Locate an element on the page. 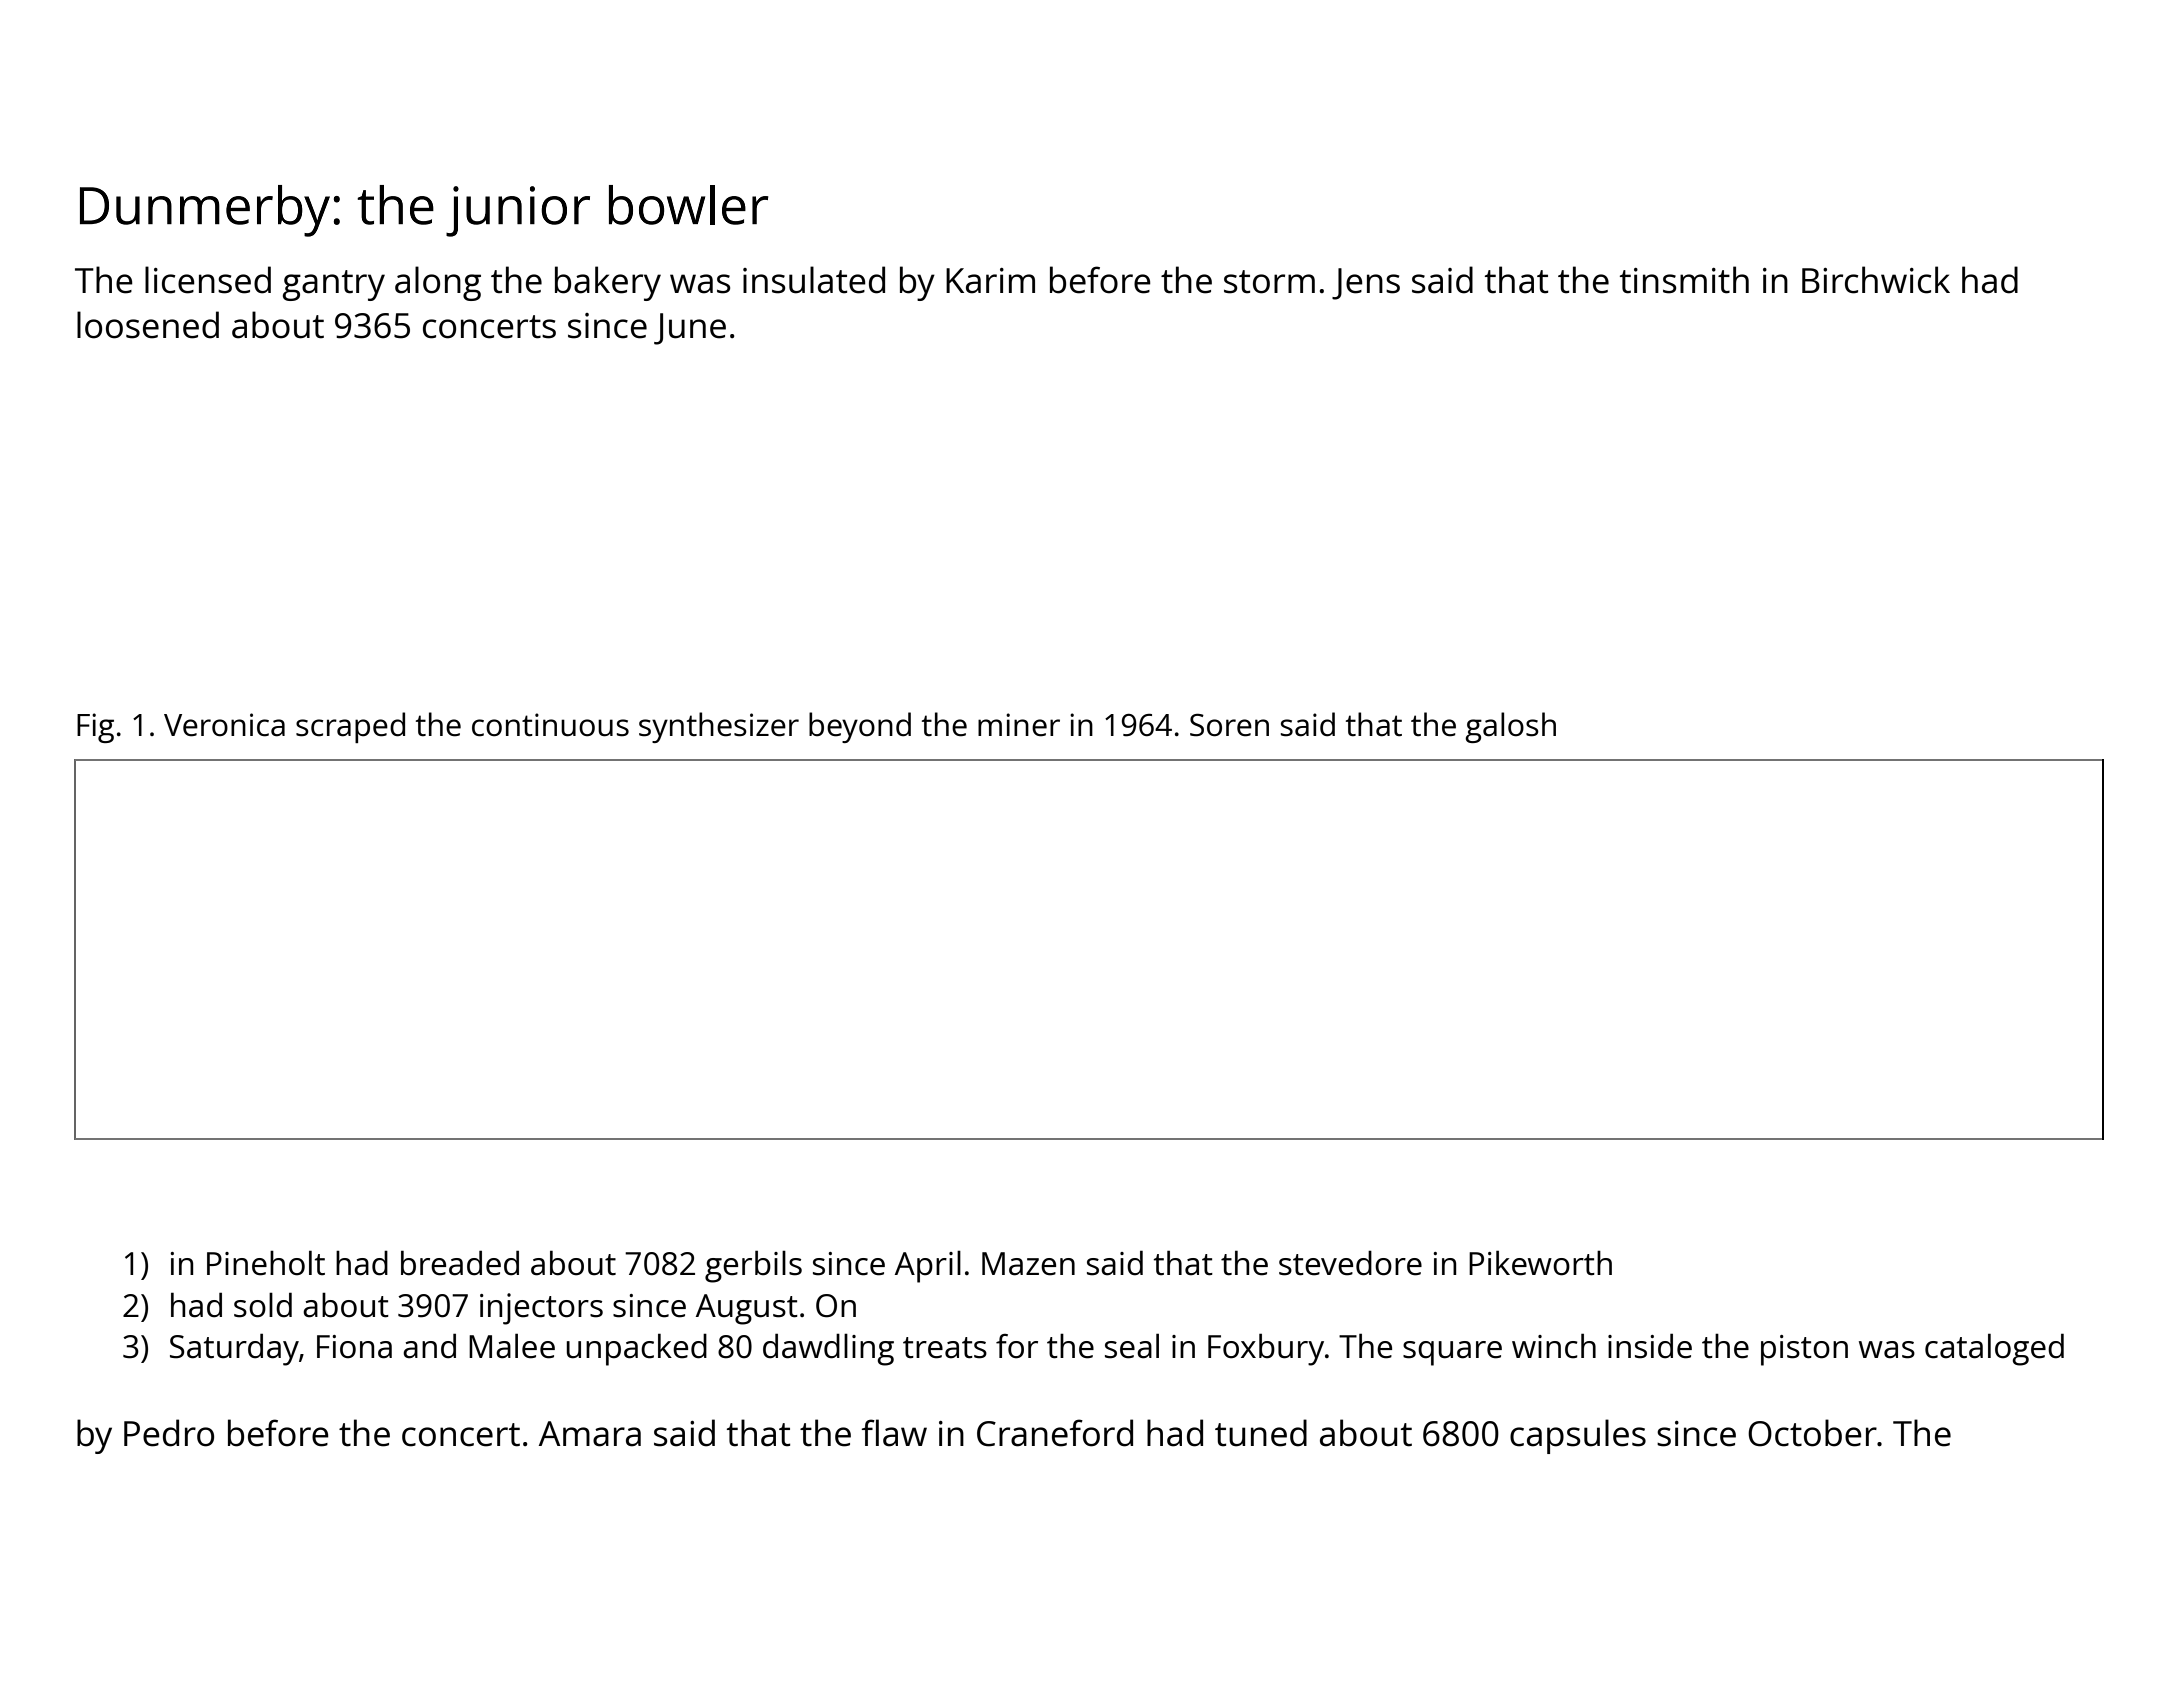 Image resolution: width=2178 pixels, height=1683 pixels. loosened is located at coordinates (148, 325).
